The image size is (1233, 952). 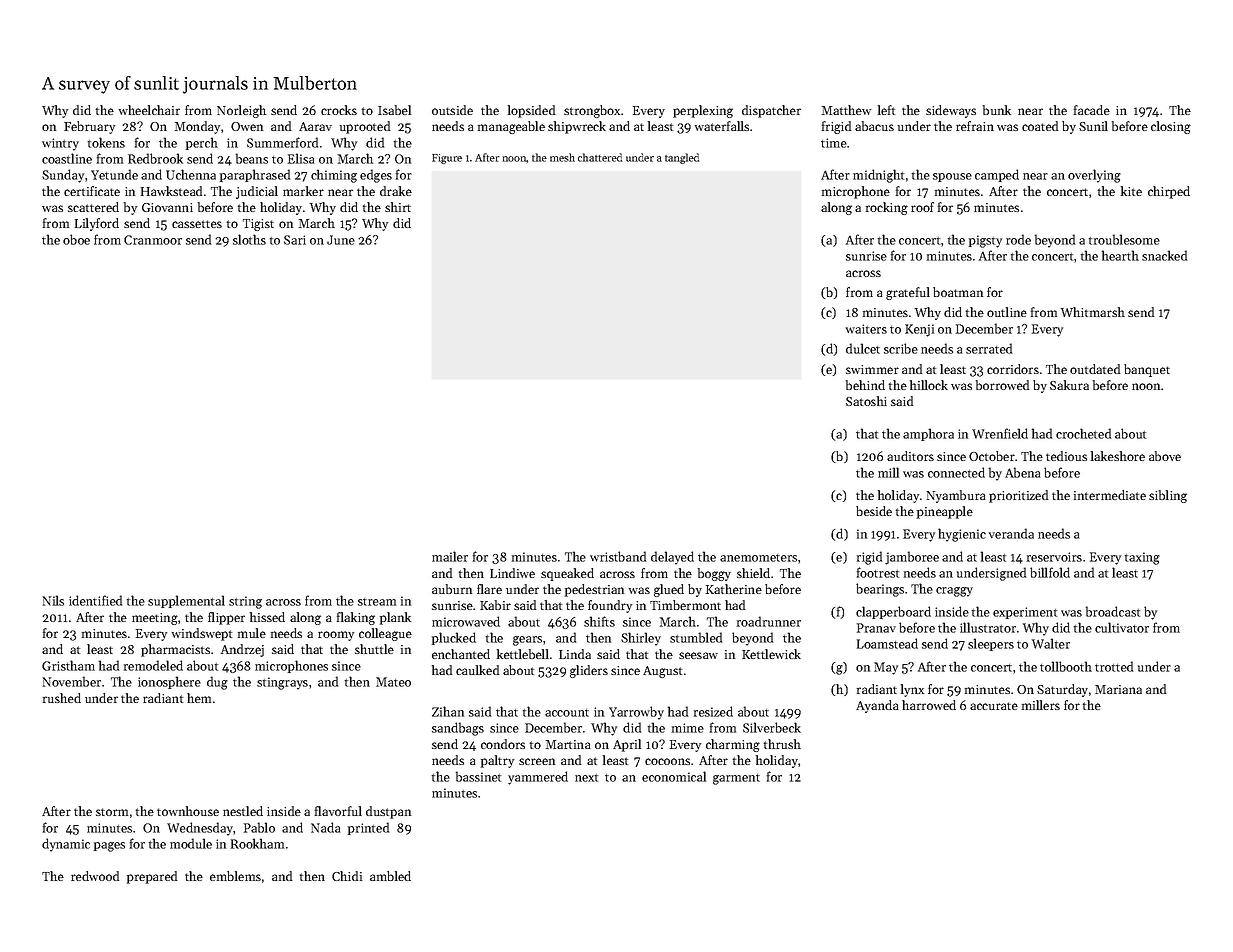 I want to click on mesh, so click(x=562, y=157).
